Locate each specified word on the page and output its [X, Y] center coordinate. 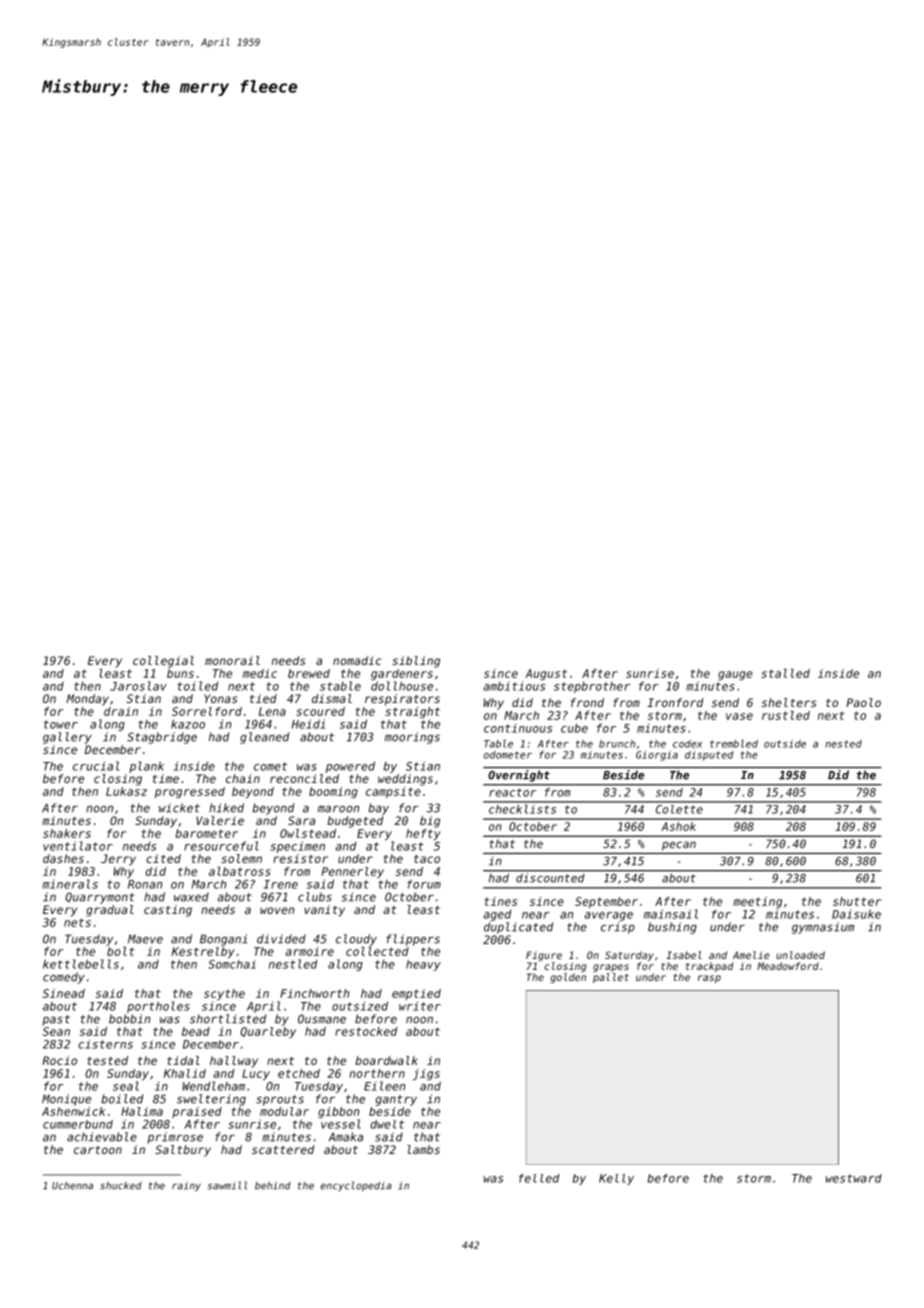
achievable [102, 1137]
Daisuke [856, 914]
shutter [857, 901]
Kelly [616, 1179]
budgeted [355, 822]
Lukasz [126, 791]
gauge [735, 675]
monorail [232, 660]
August [546, 674]
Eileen [384, 1086]
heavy [423, 965]
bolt [121, 951]
